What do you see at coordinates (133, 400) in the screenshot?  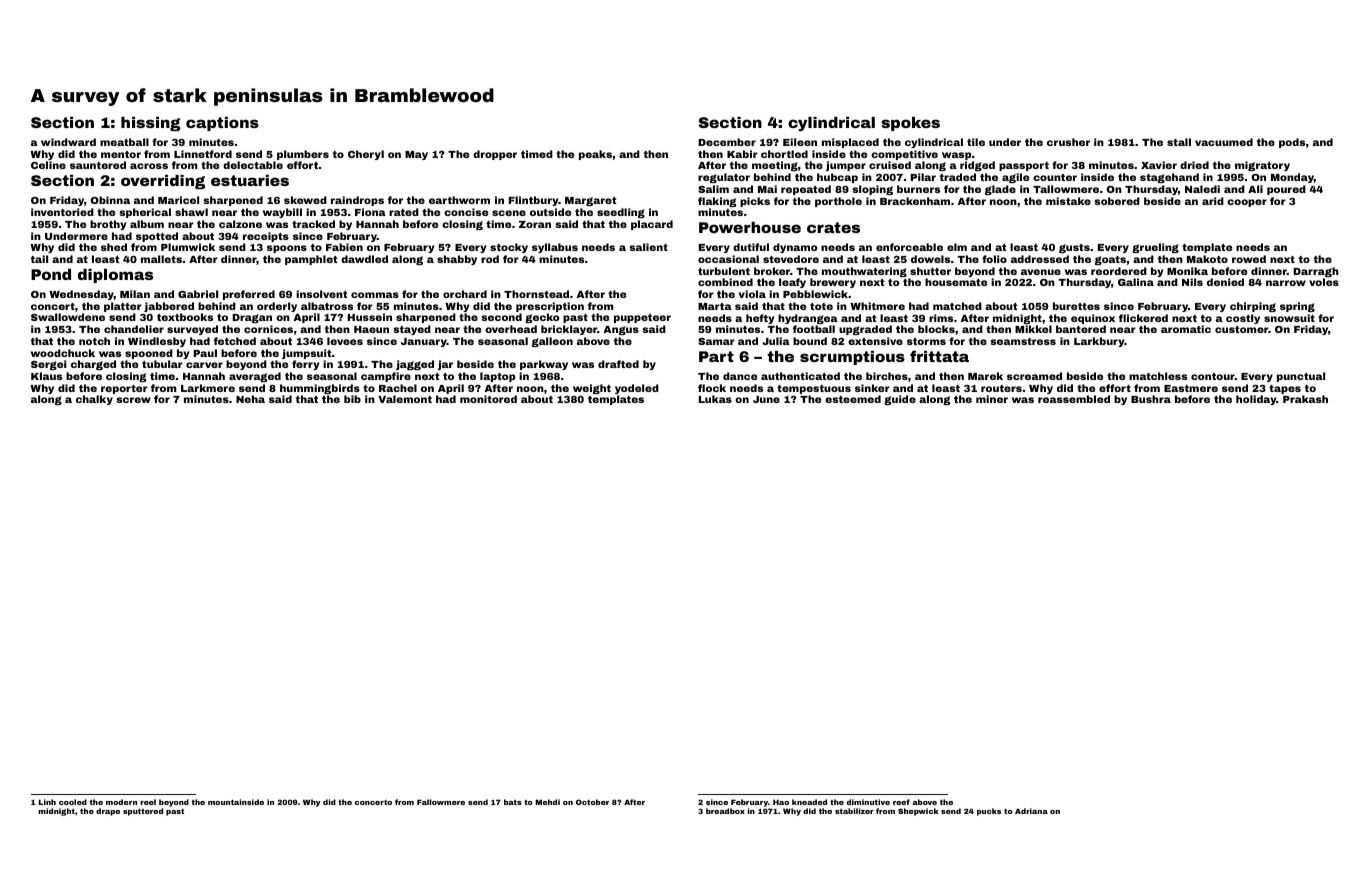 I see `screw` at bounding box center [133, 400].
